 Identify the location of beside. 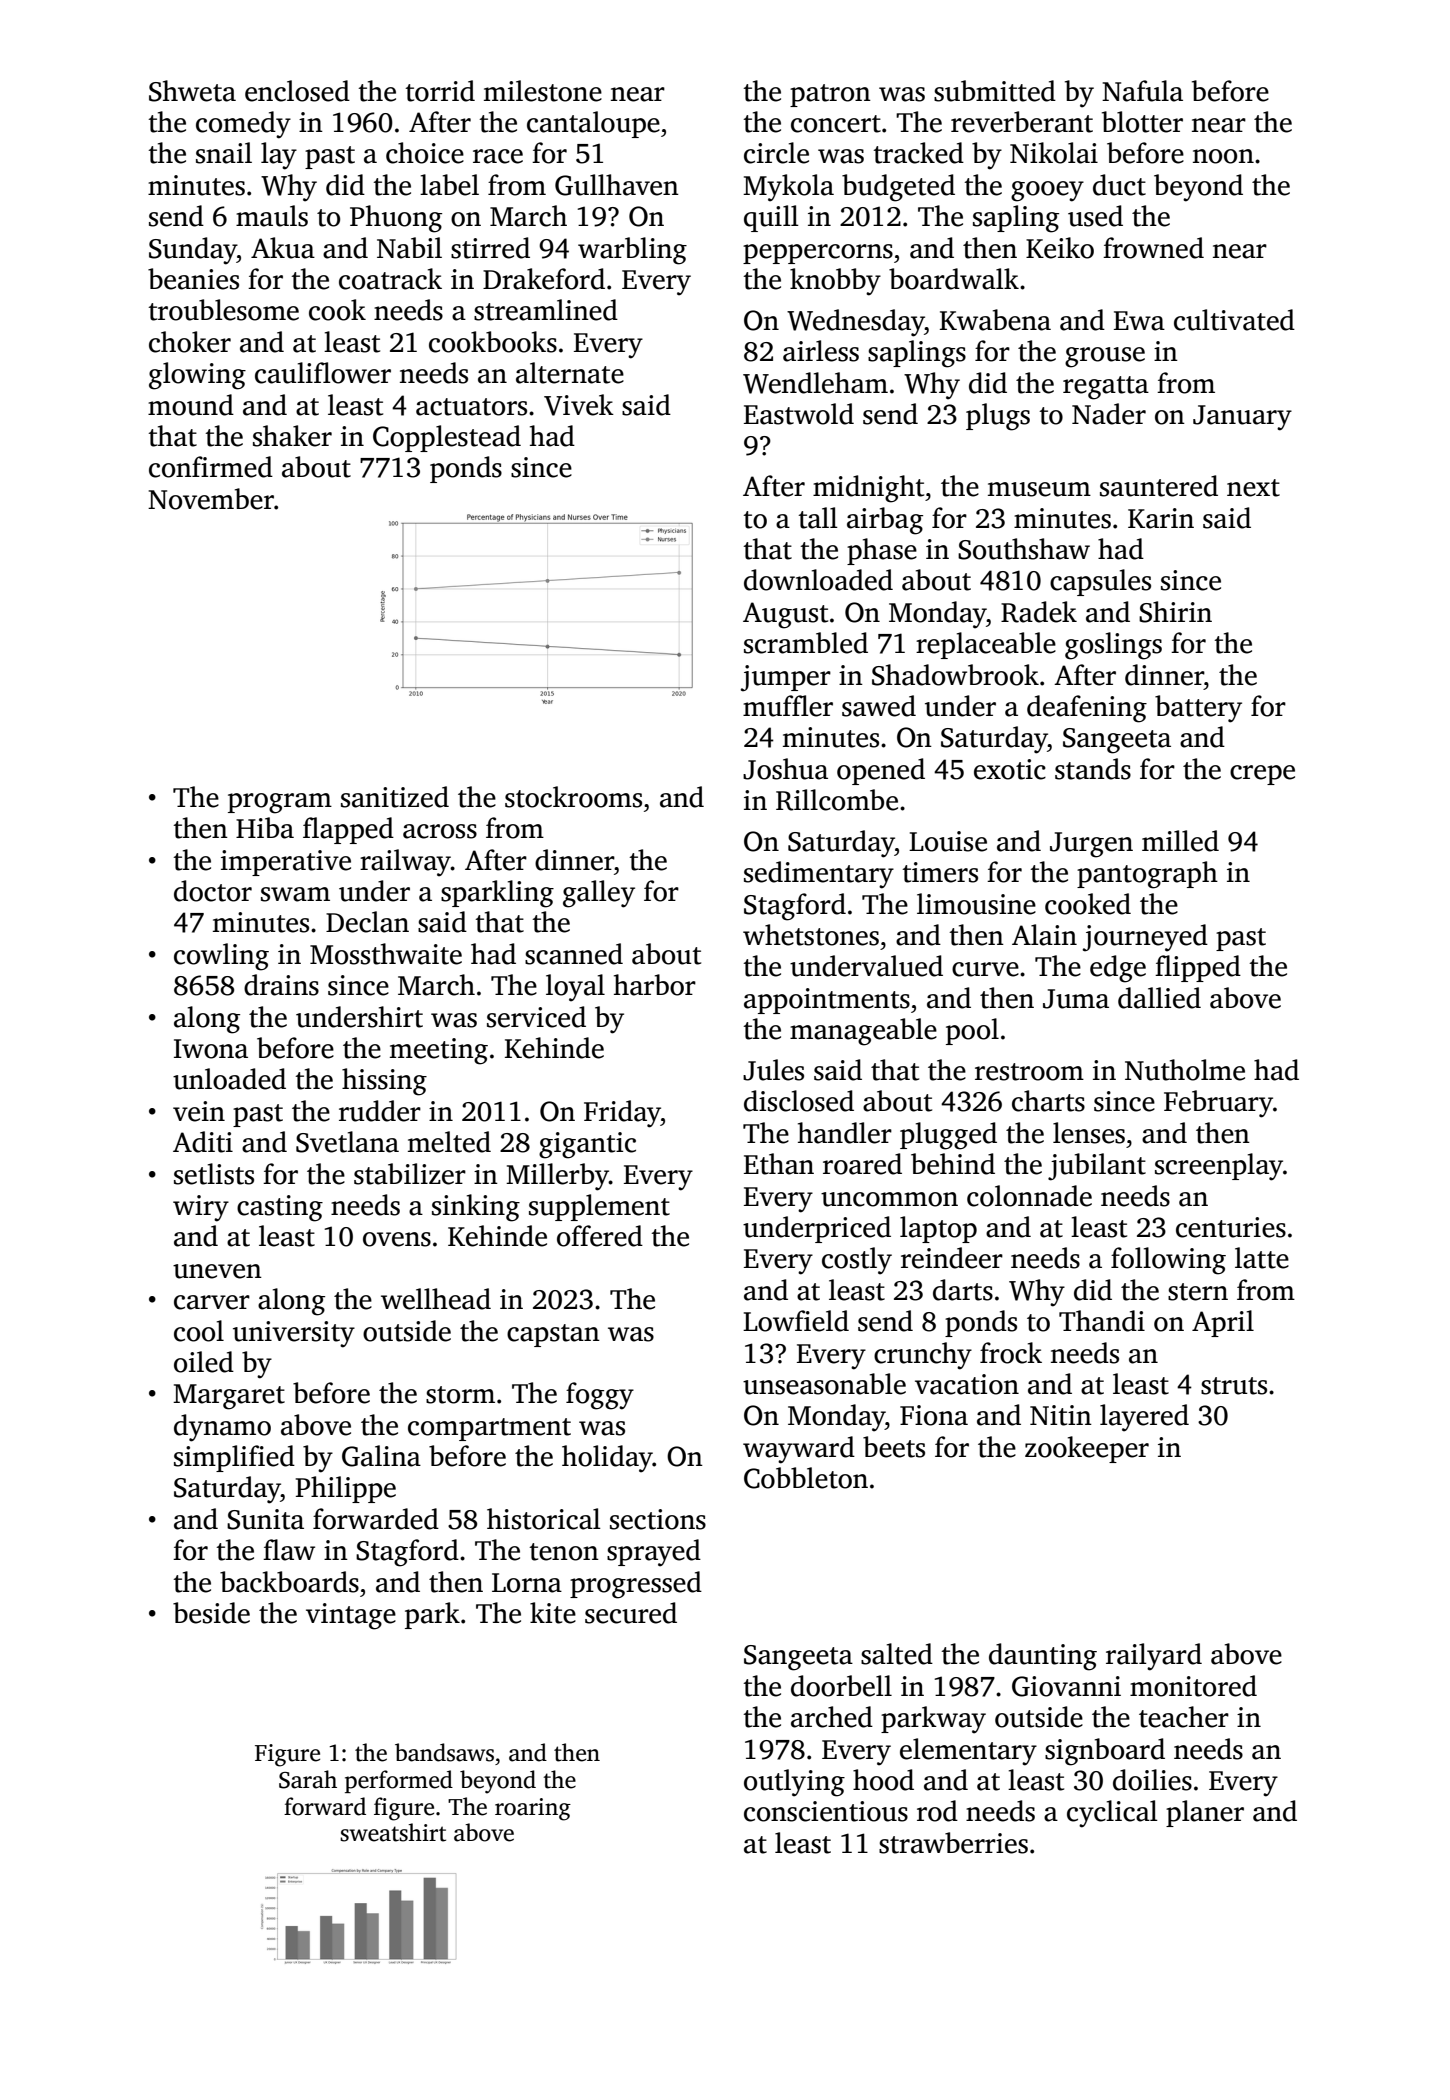
(211, 1613).
